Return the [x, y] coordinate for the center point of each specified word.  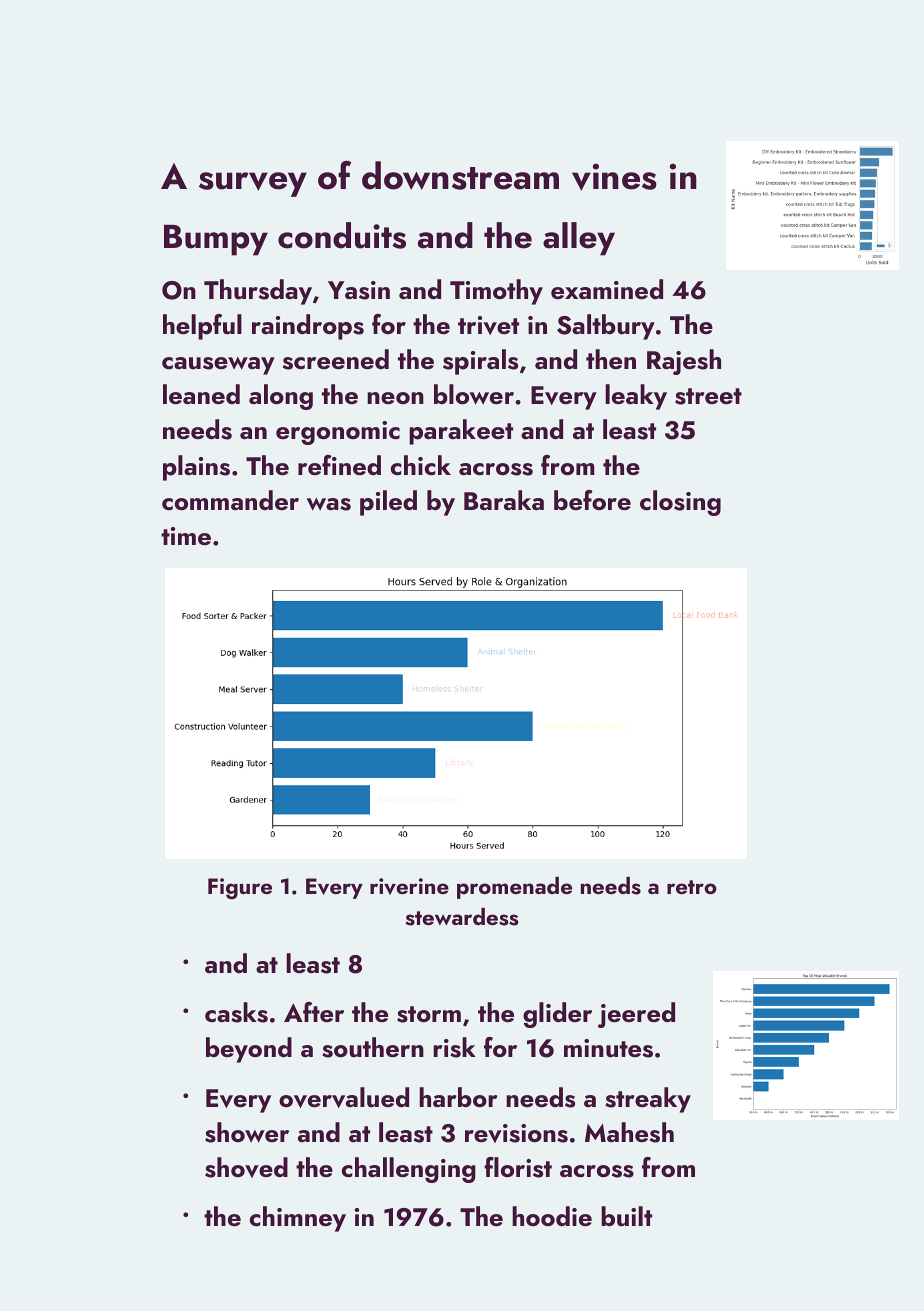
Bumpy [216, 240]
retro [692, 887]
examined [607, 289]
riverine [409, 886]
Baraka [504, 500]
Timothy [496, 292]
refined [339, 465]
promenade [514, 888]
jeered [636, 1015]
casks [236, 1012]
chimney [298, 1219]
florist [518, 1167]
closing [680, 503]
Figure [240, 889]
